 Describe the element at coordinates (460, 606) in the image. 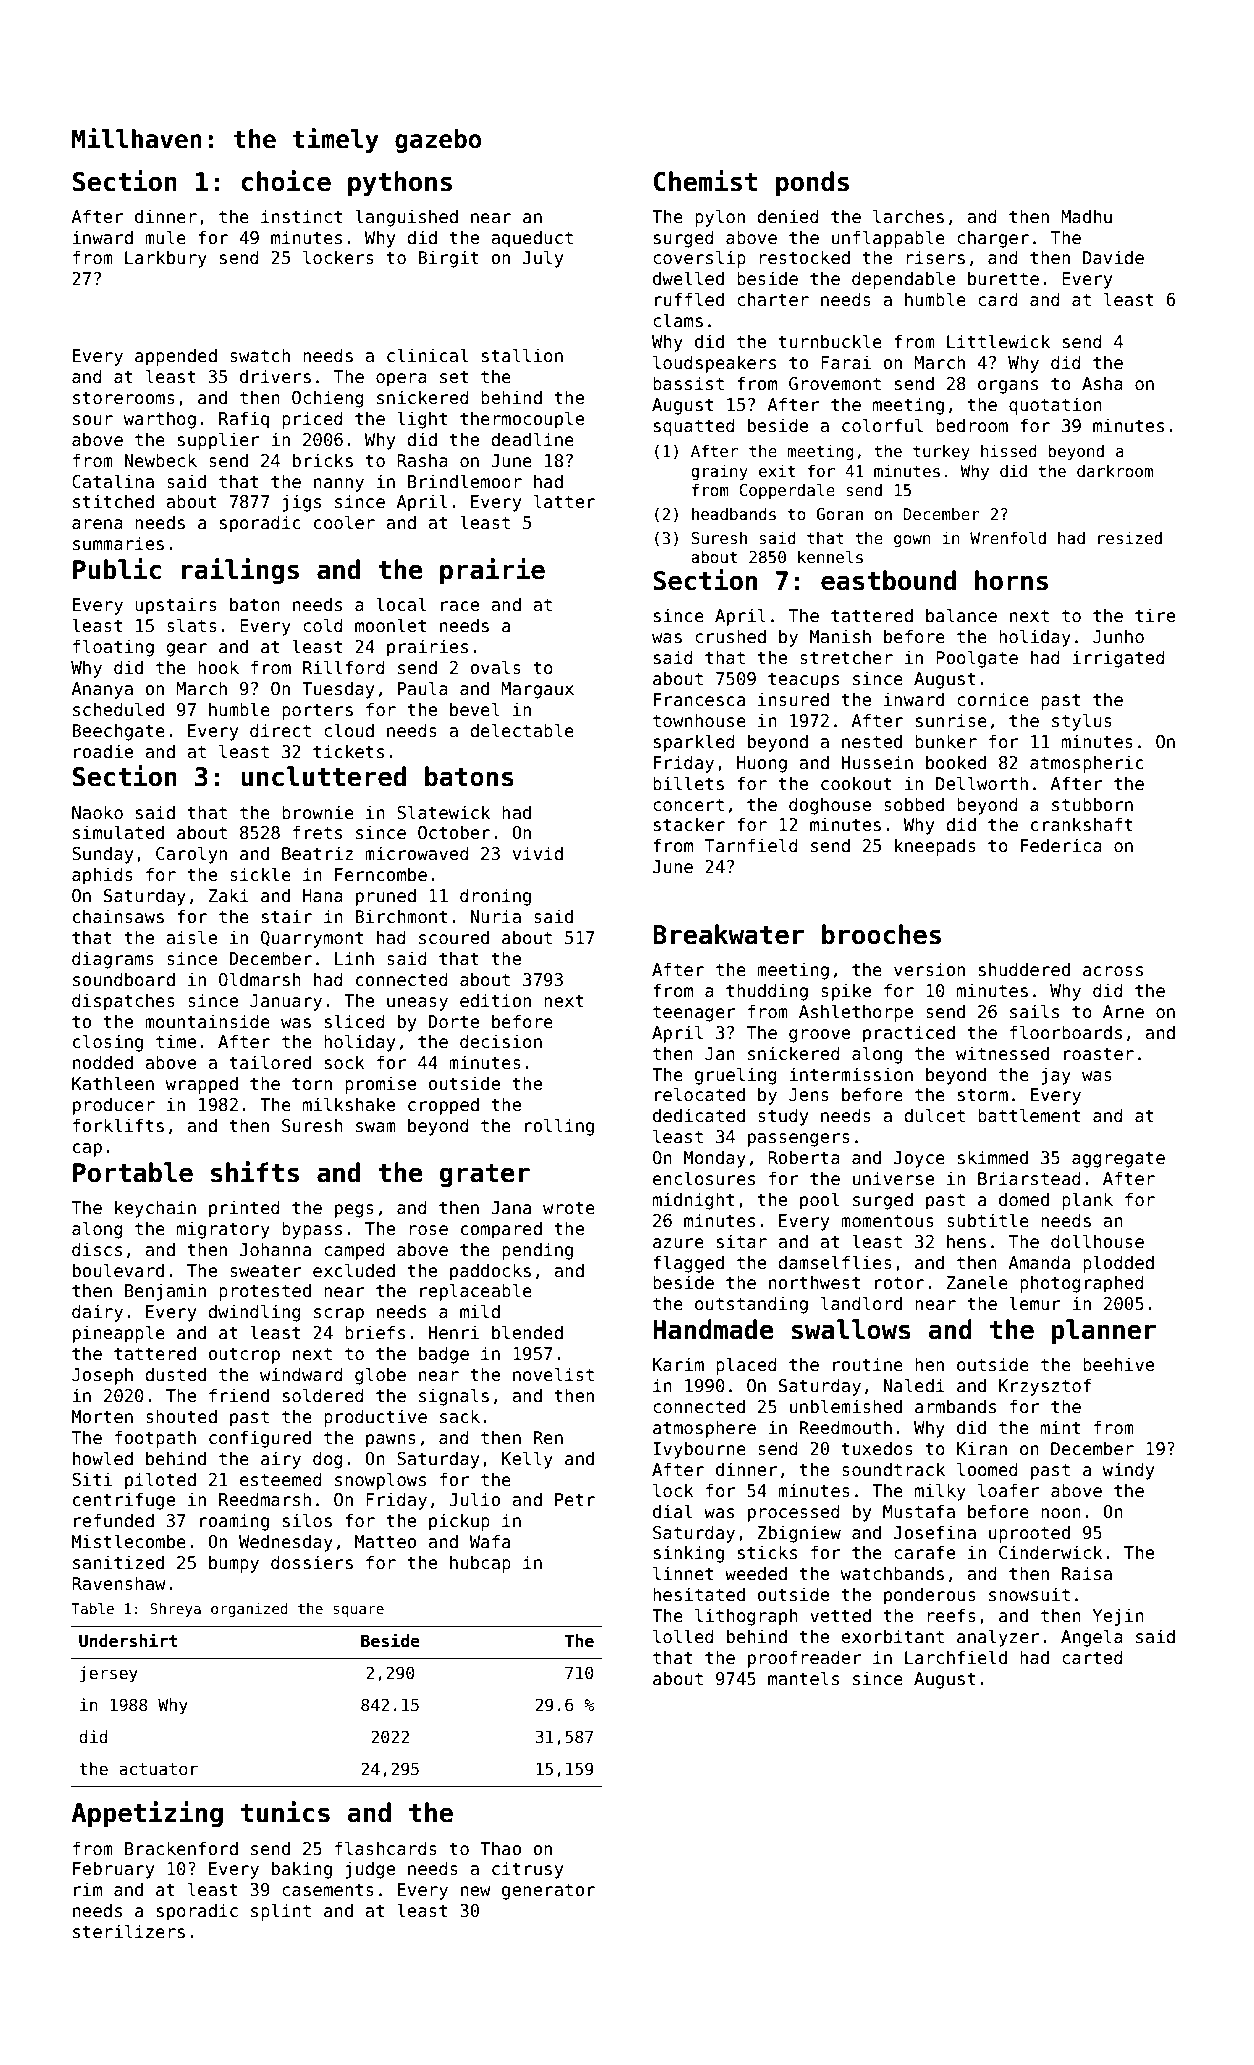

I see `race` at that location.
